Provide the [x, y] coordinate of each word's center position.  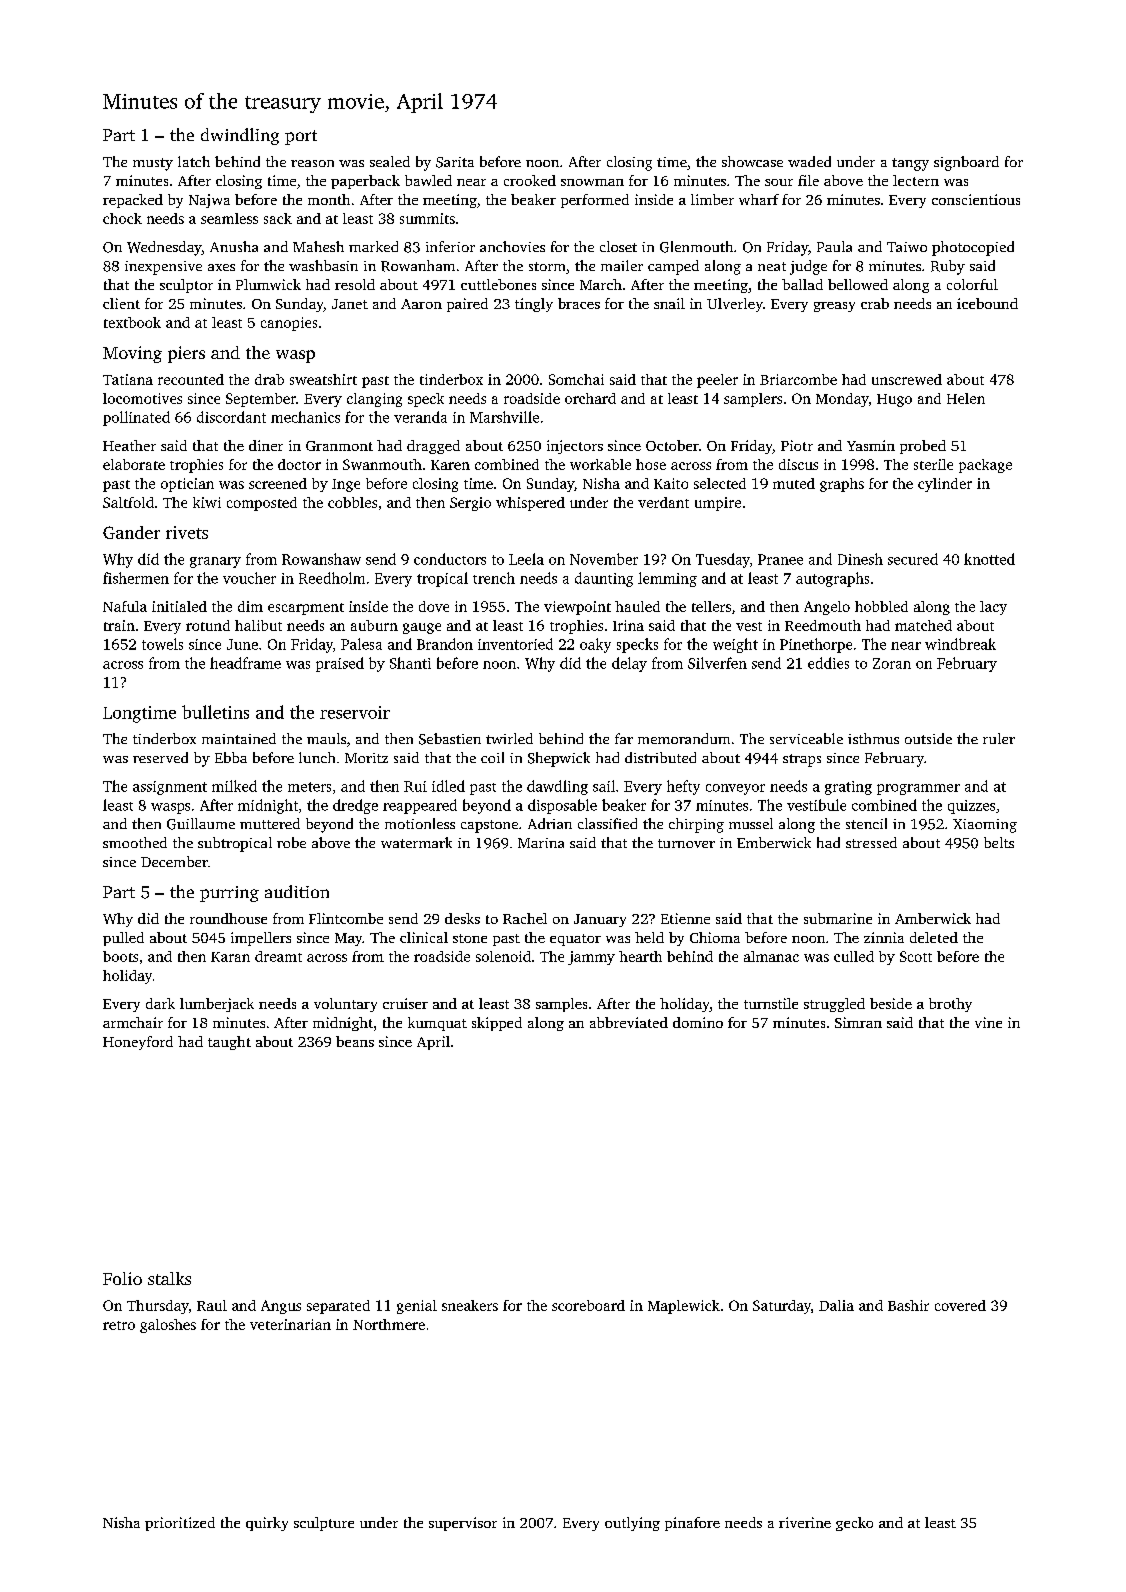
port [301, 137]
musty [153, 164]
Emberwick [774, 842]
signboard [966, 163]
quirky [267, 1524]
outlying [632, 1524]
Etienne [685, 918]
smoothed [135, 842]
